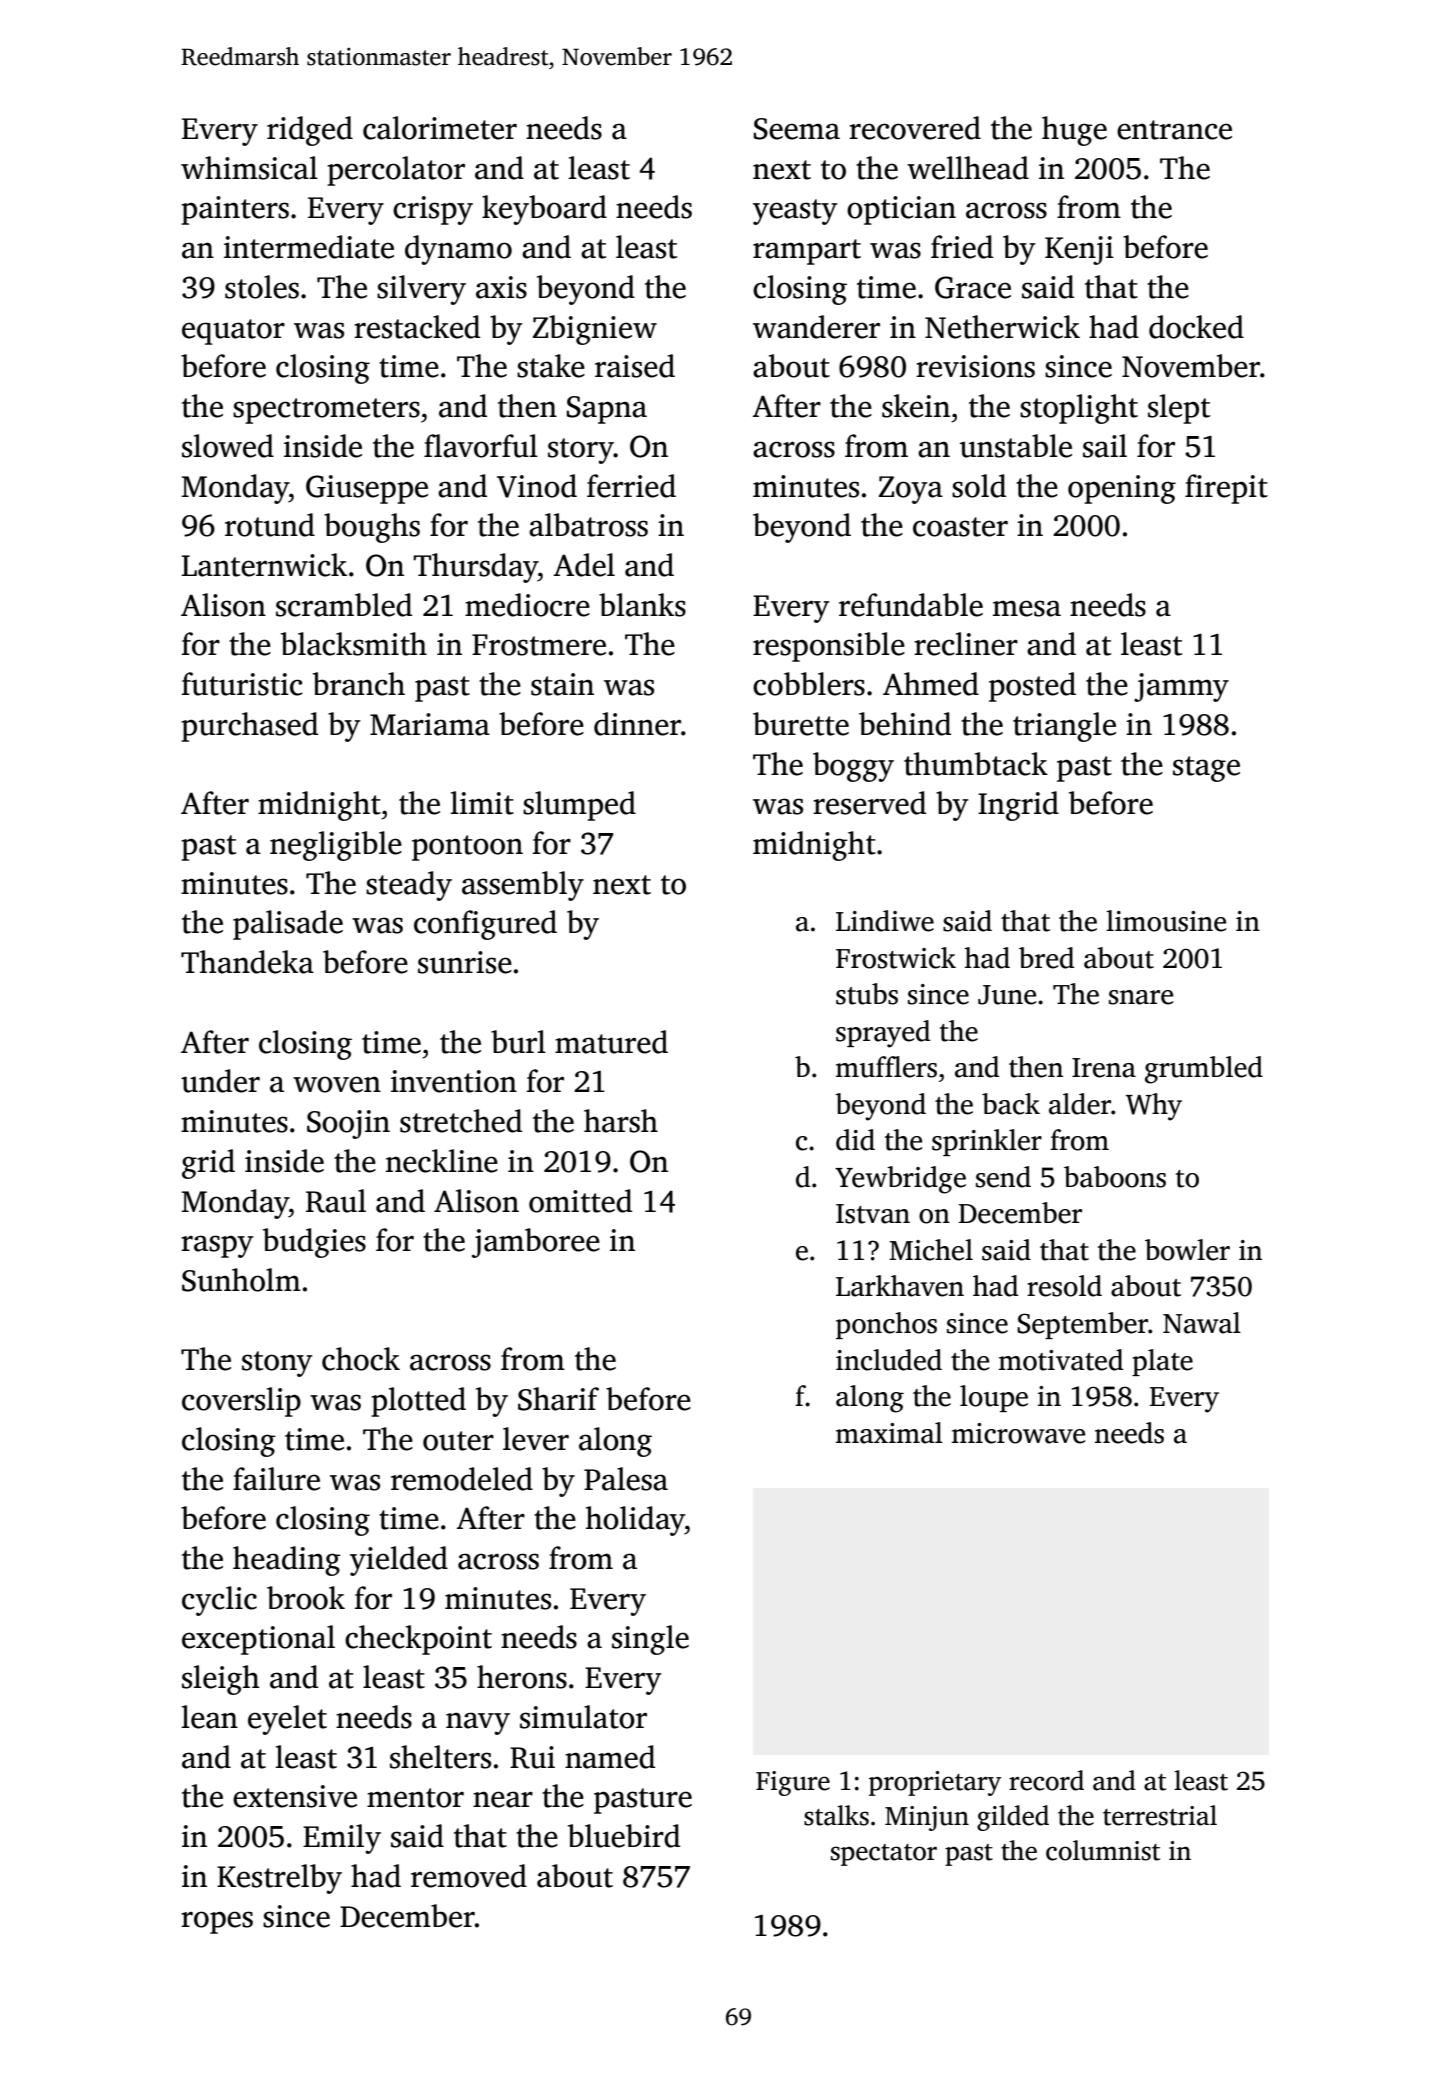 The height and width of the page is (2100, 1450). Describe the element at coordinates (458, 1441) in the page. I see `outer` at that location.
